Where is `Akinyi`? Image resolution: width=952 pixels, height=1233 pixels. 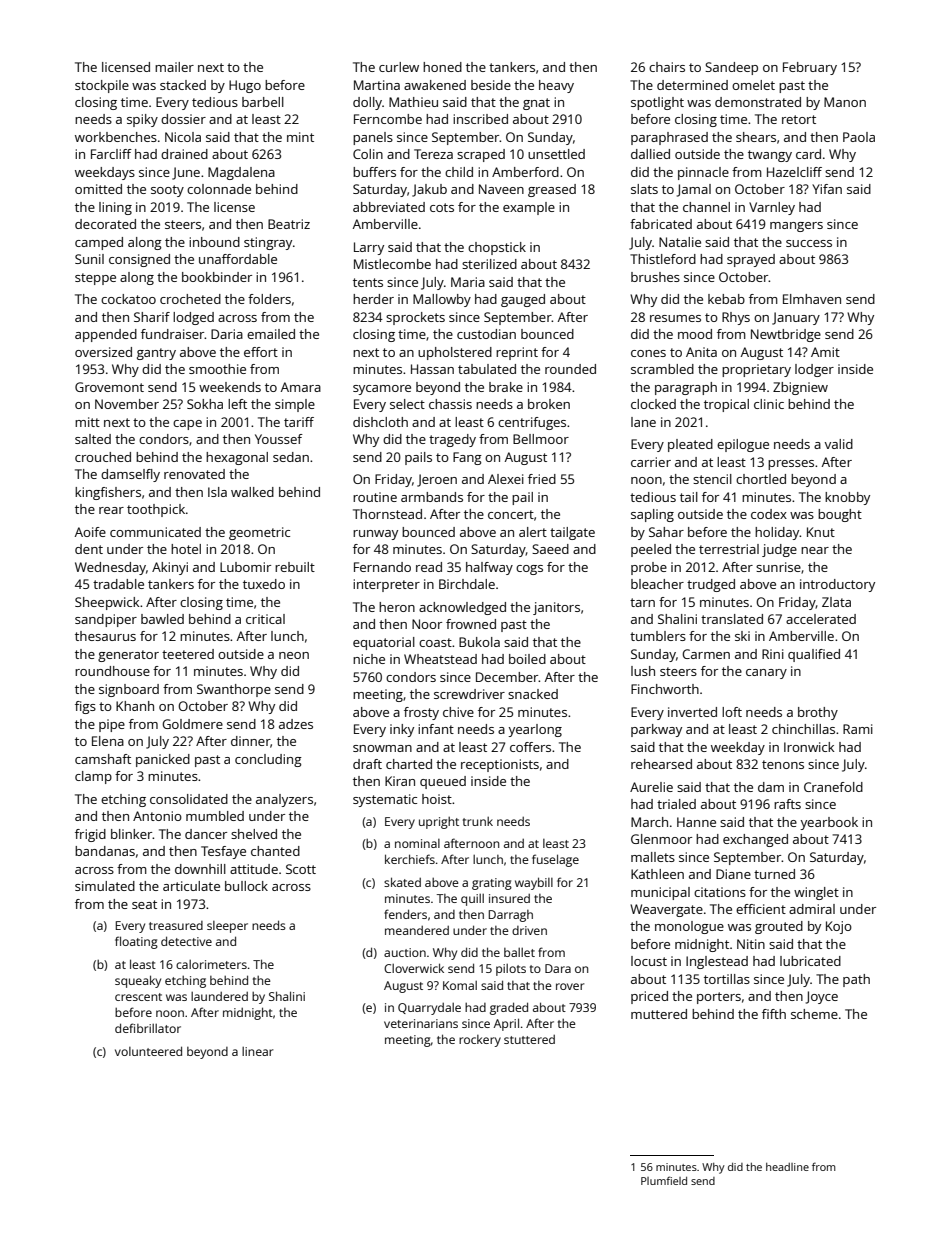 Akinyi is located at coordinates (170, 568).
